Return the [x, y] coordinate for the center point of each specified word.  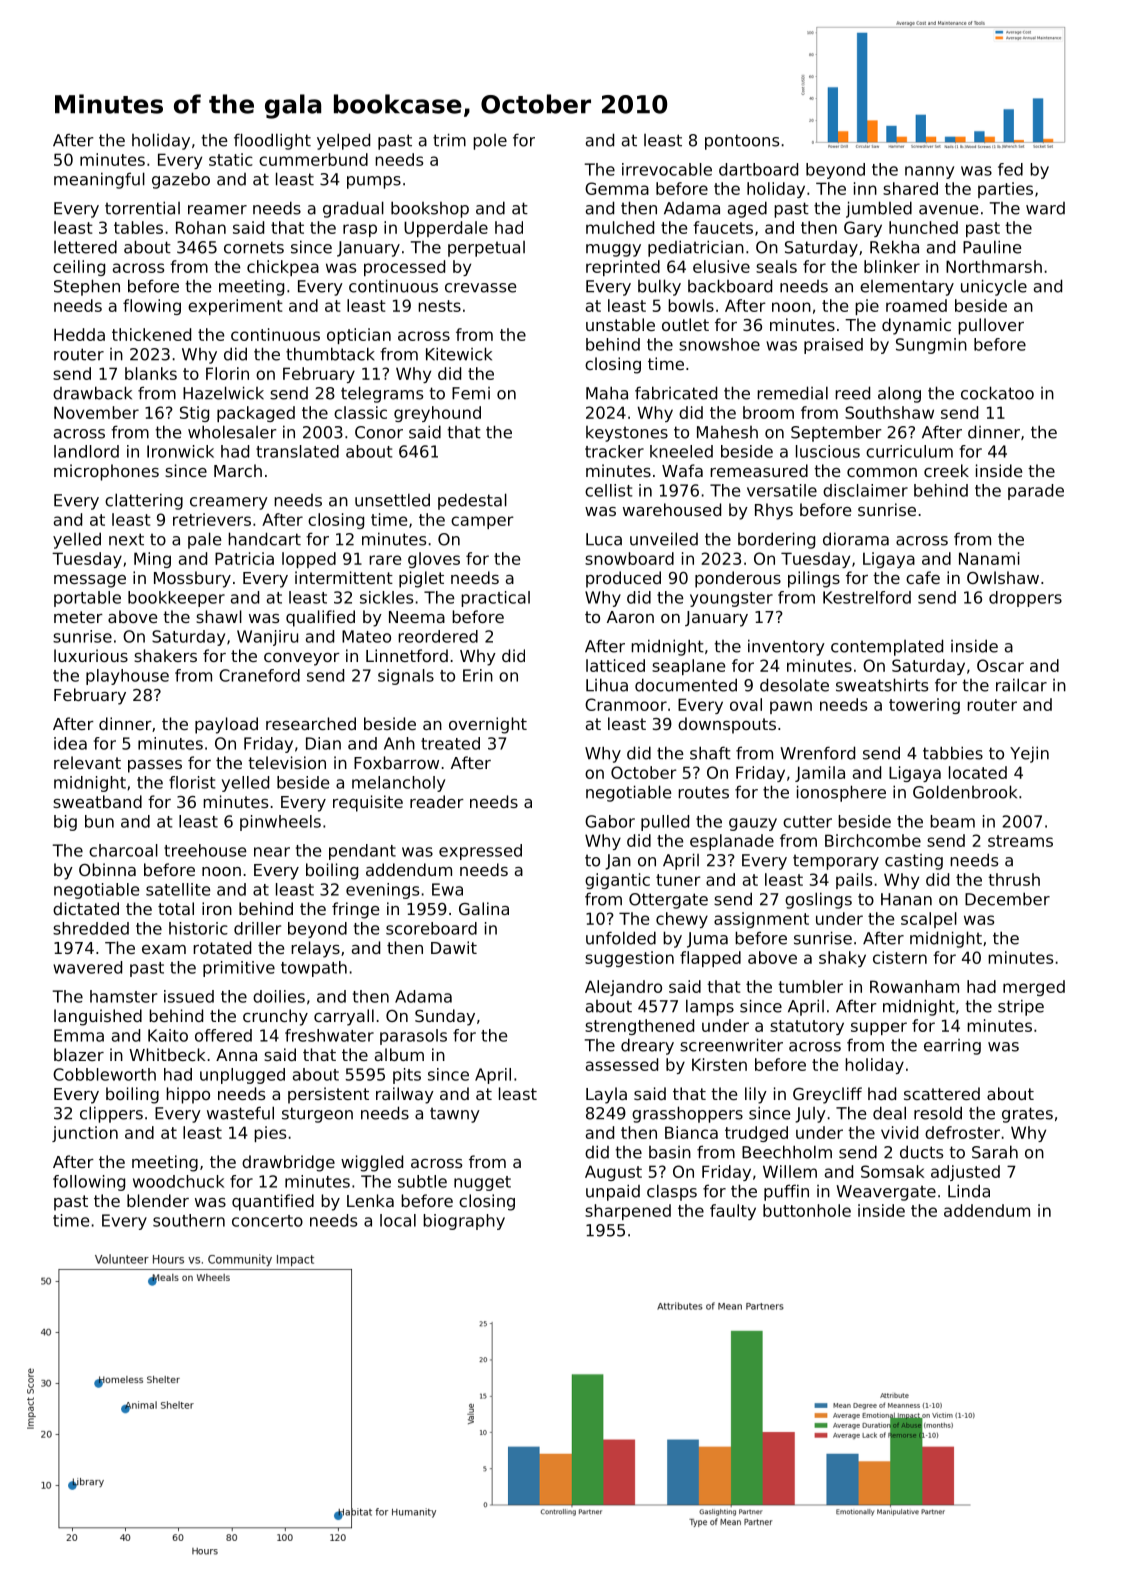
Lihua [607, 685]
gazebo [181, 180]
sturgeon [317, 1115]
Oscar [1000, 665]
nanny [929, 172]
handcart [264, 539]
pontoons [742, 142]
